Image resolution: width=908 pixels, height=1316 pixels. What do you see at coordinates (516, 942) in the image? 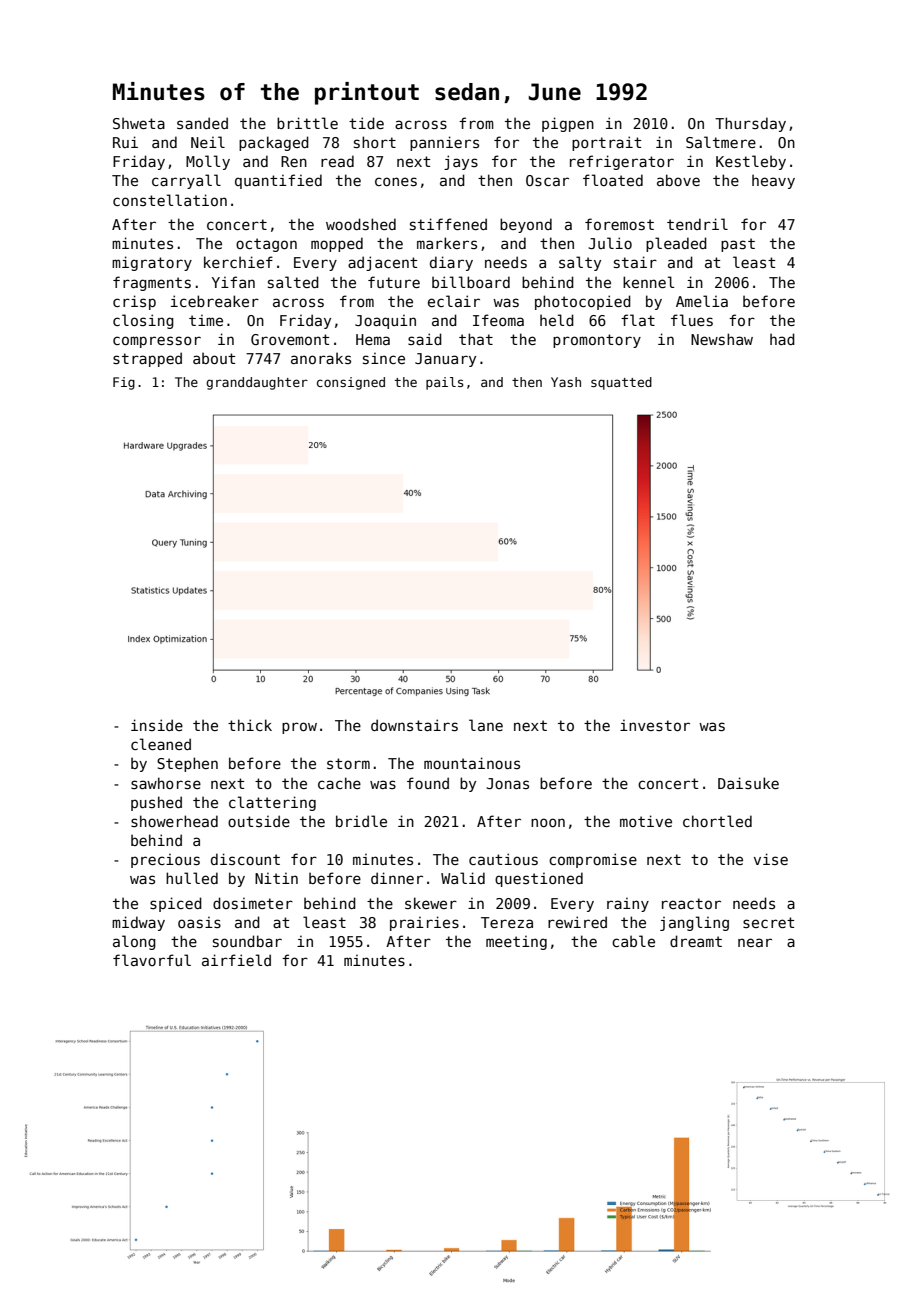
I see `meeting` at bounding box center [516, 942].
